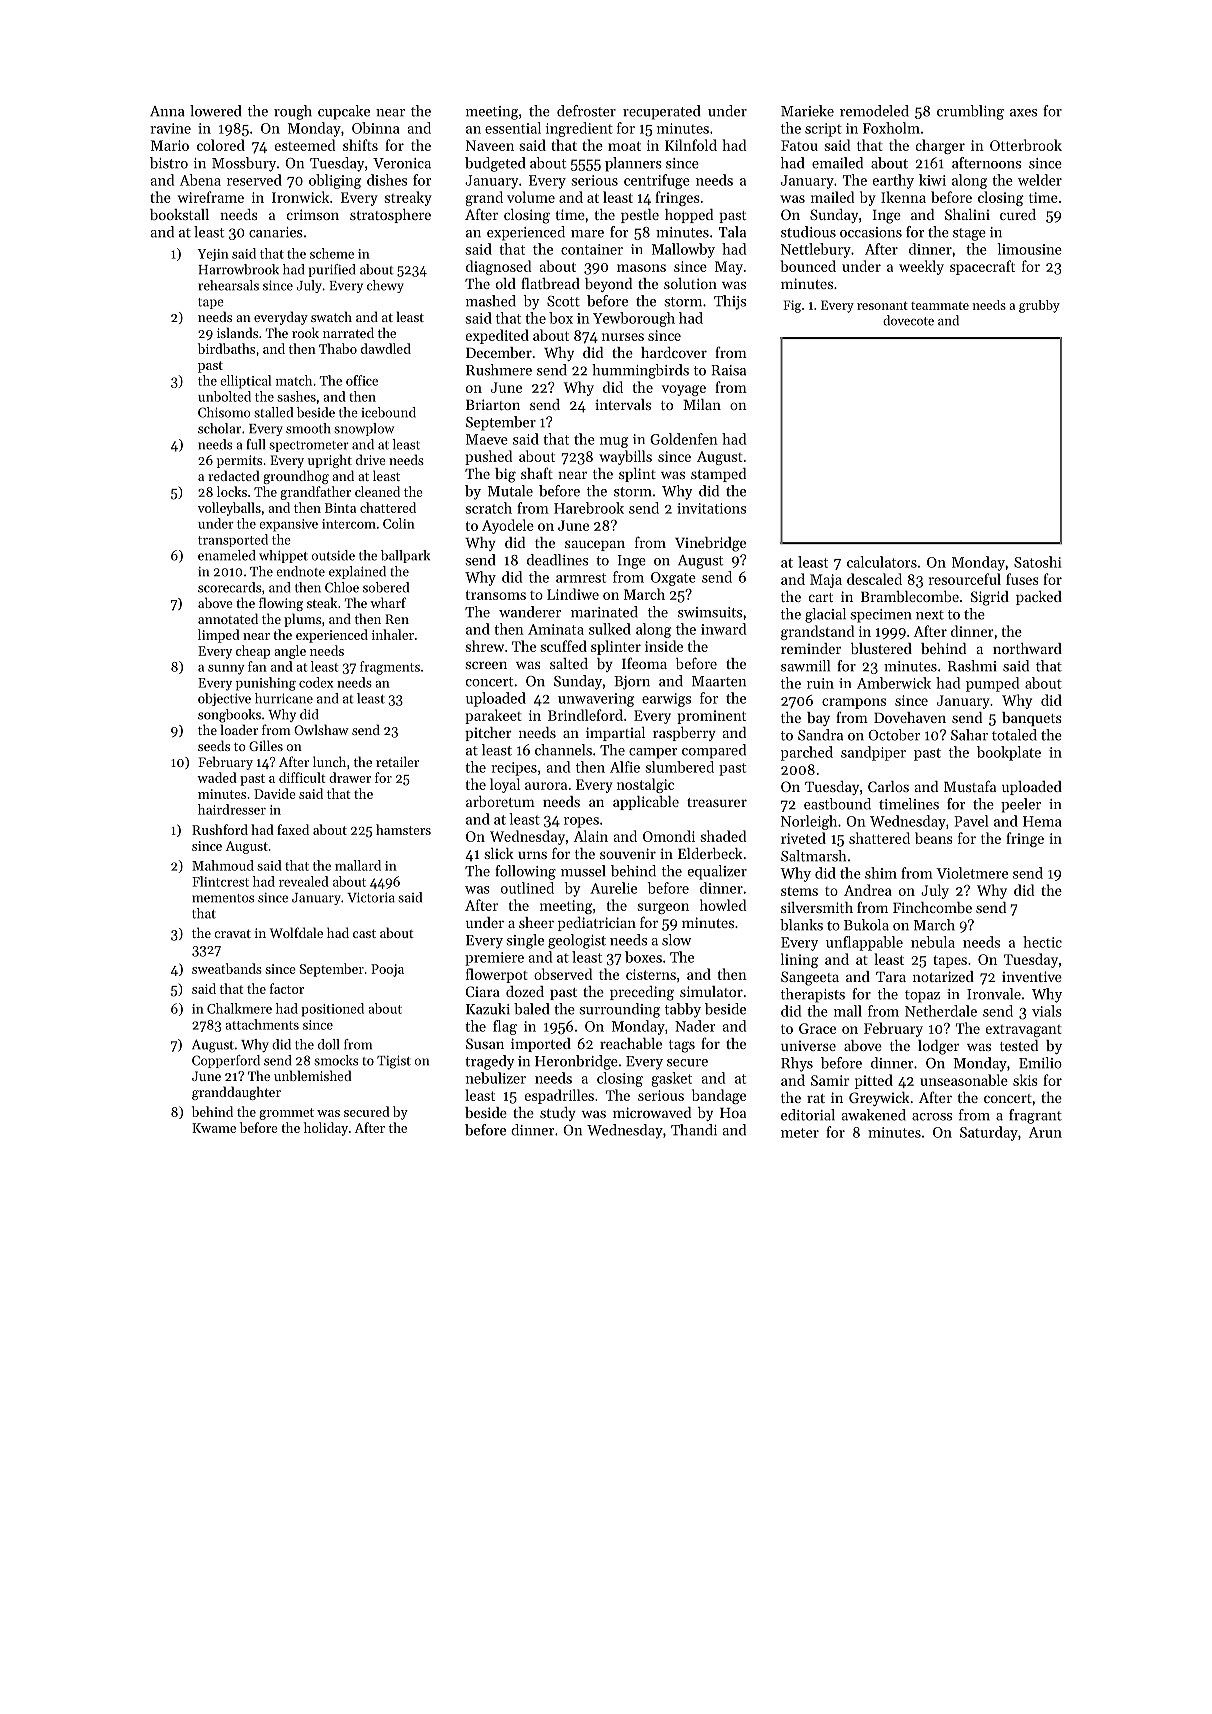 The image size is (1212, 1714). Describe the element at coordinates (558, 1114) in the image. I see `study` at that location.
